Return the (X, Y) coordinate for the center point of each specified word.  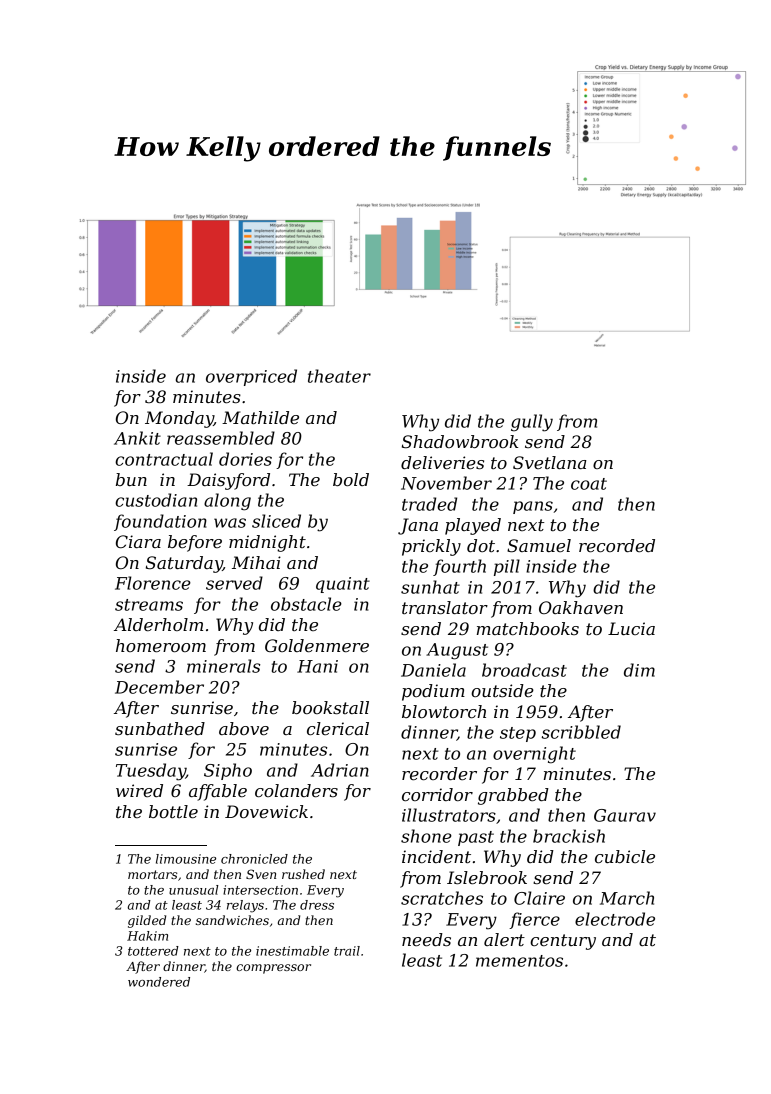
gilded (147, 921)
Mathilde (260, 417)
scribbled (581, 732)
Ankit (137, 438)
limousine (186, 859)
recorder (439, 773)
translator (445, 607)
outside (502, 690)
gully (532, 423)
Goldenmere (317, 645)
